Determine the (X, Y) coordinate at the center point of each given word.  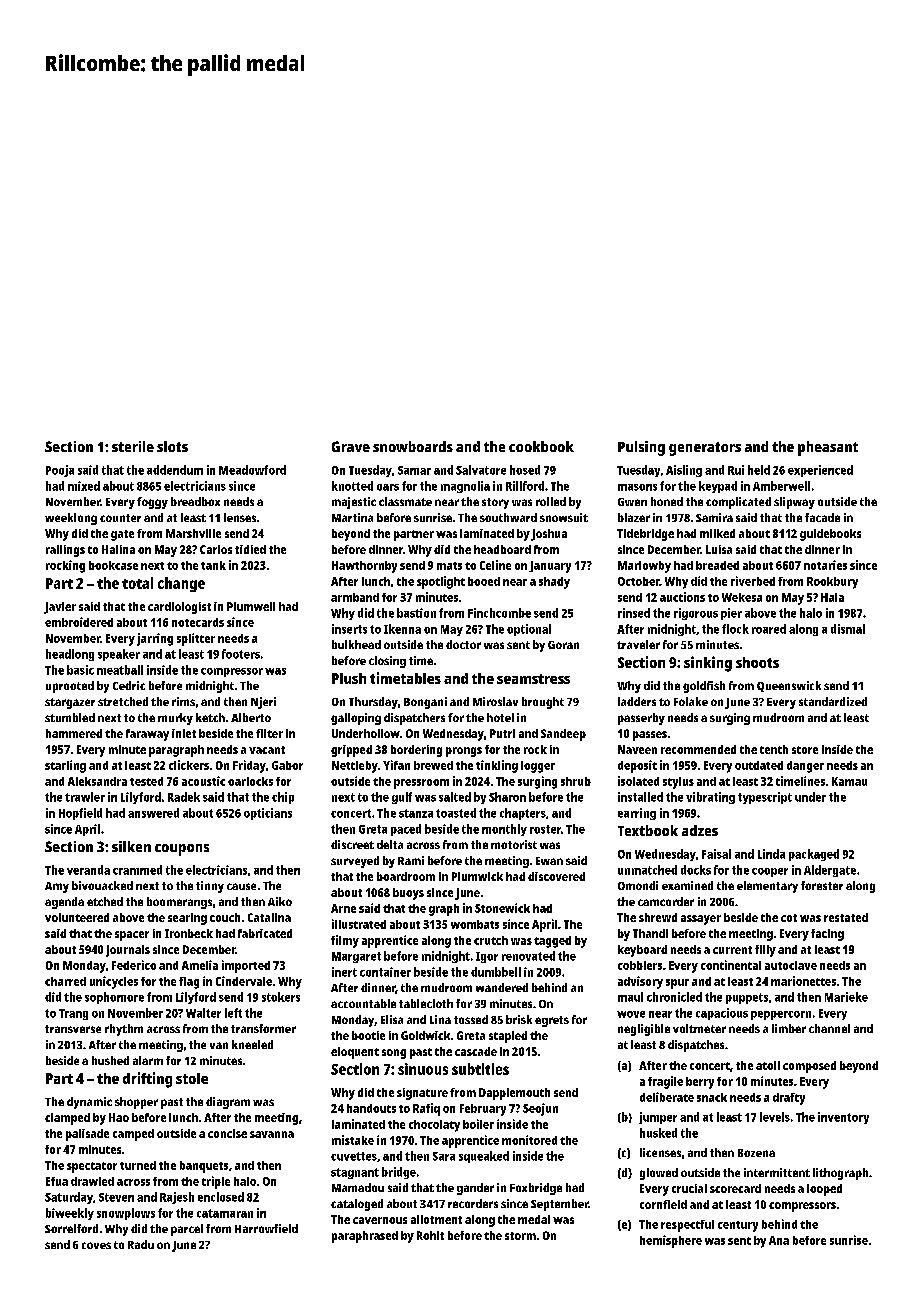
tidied (250, 549)
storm (520, 1236)
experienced (820, 471)
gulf (402, 798)
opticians (268, 814)
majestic (354, 503)
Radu (141, 1244)
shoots (757, 662)
